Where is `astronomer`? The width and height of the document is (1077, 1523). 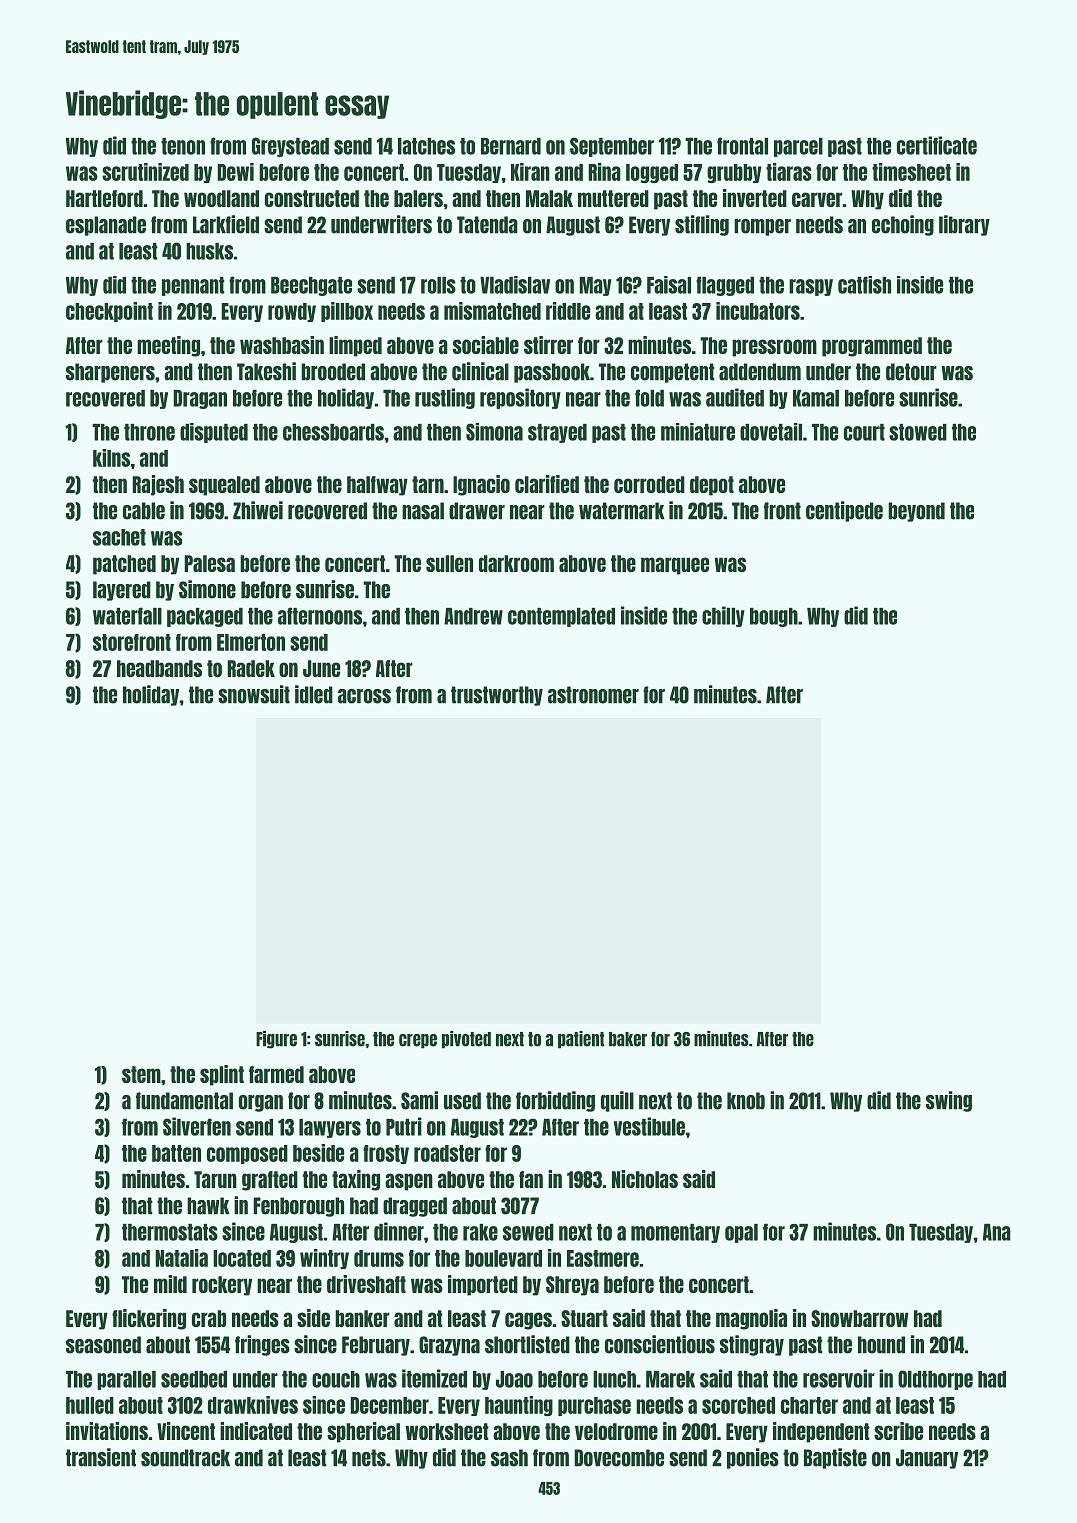 astronomer is located at coordinates (593, 695).
